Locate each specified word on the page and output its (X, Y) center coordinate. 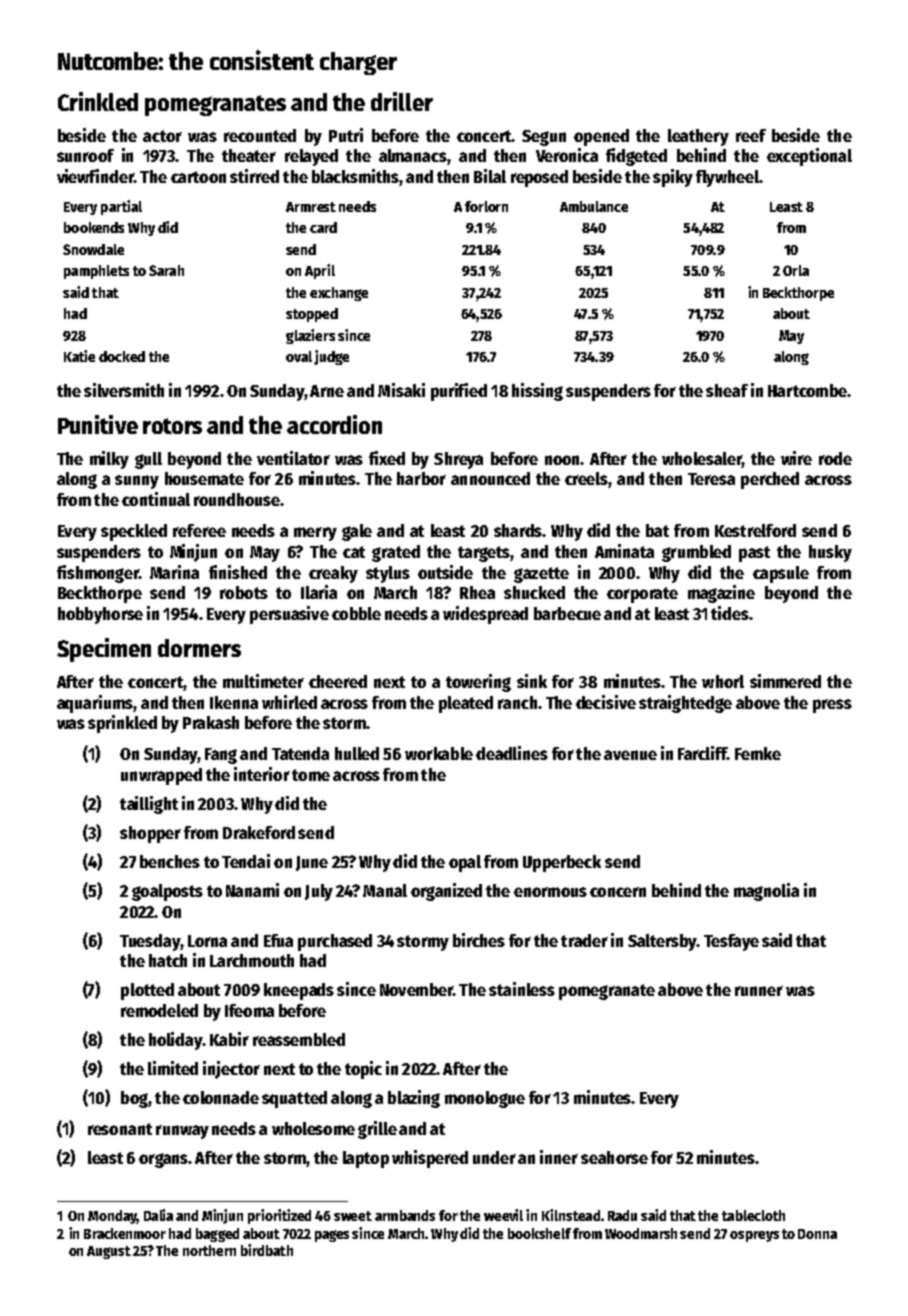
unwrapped (161, 776)
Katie (79, 356)
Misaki (401, 390)
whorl (723, 681)
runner (759, 991)
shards (518, 530)
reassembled (299, 1039)
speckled (134, 532)
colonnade (221, 1097)
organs (164, 1160)
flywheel (727, 178)
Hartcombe (807, 390)
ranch (517, 702)
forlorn (486, 206)
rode (835, 458)
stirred (254, 176)
